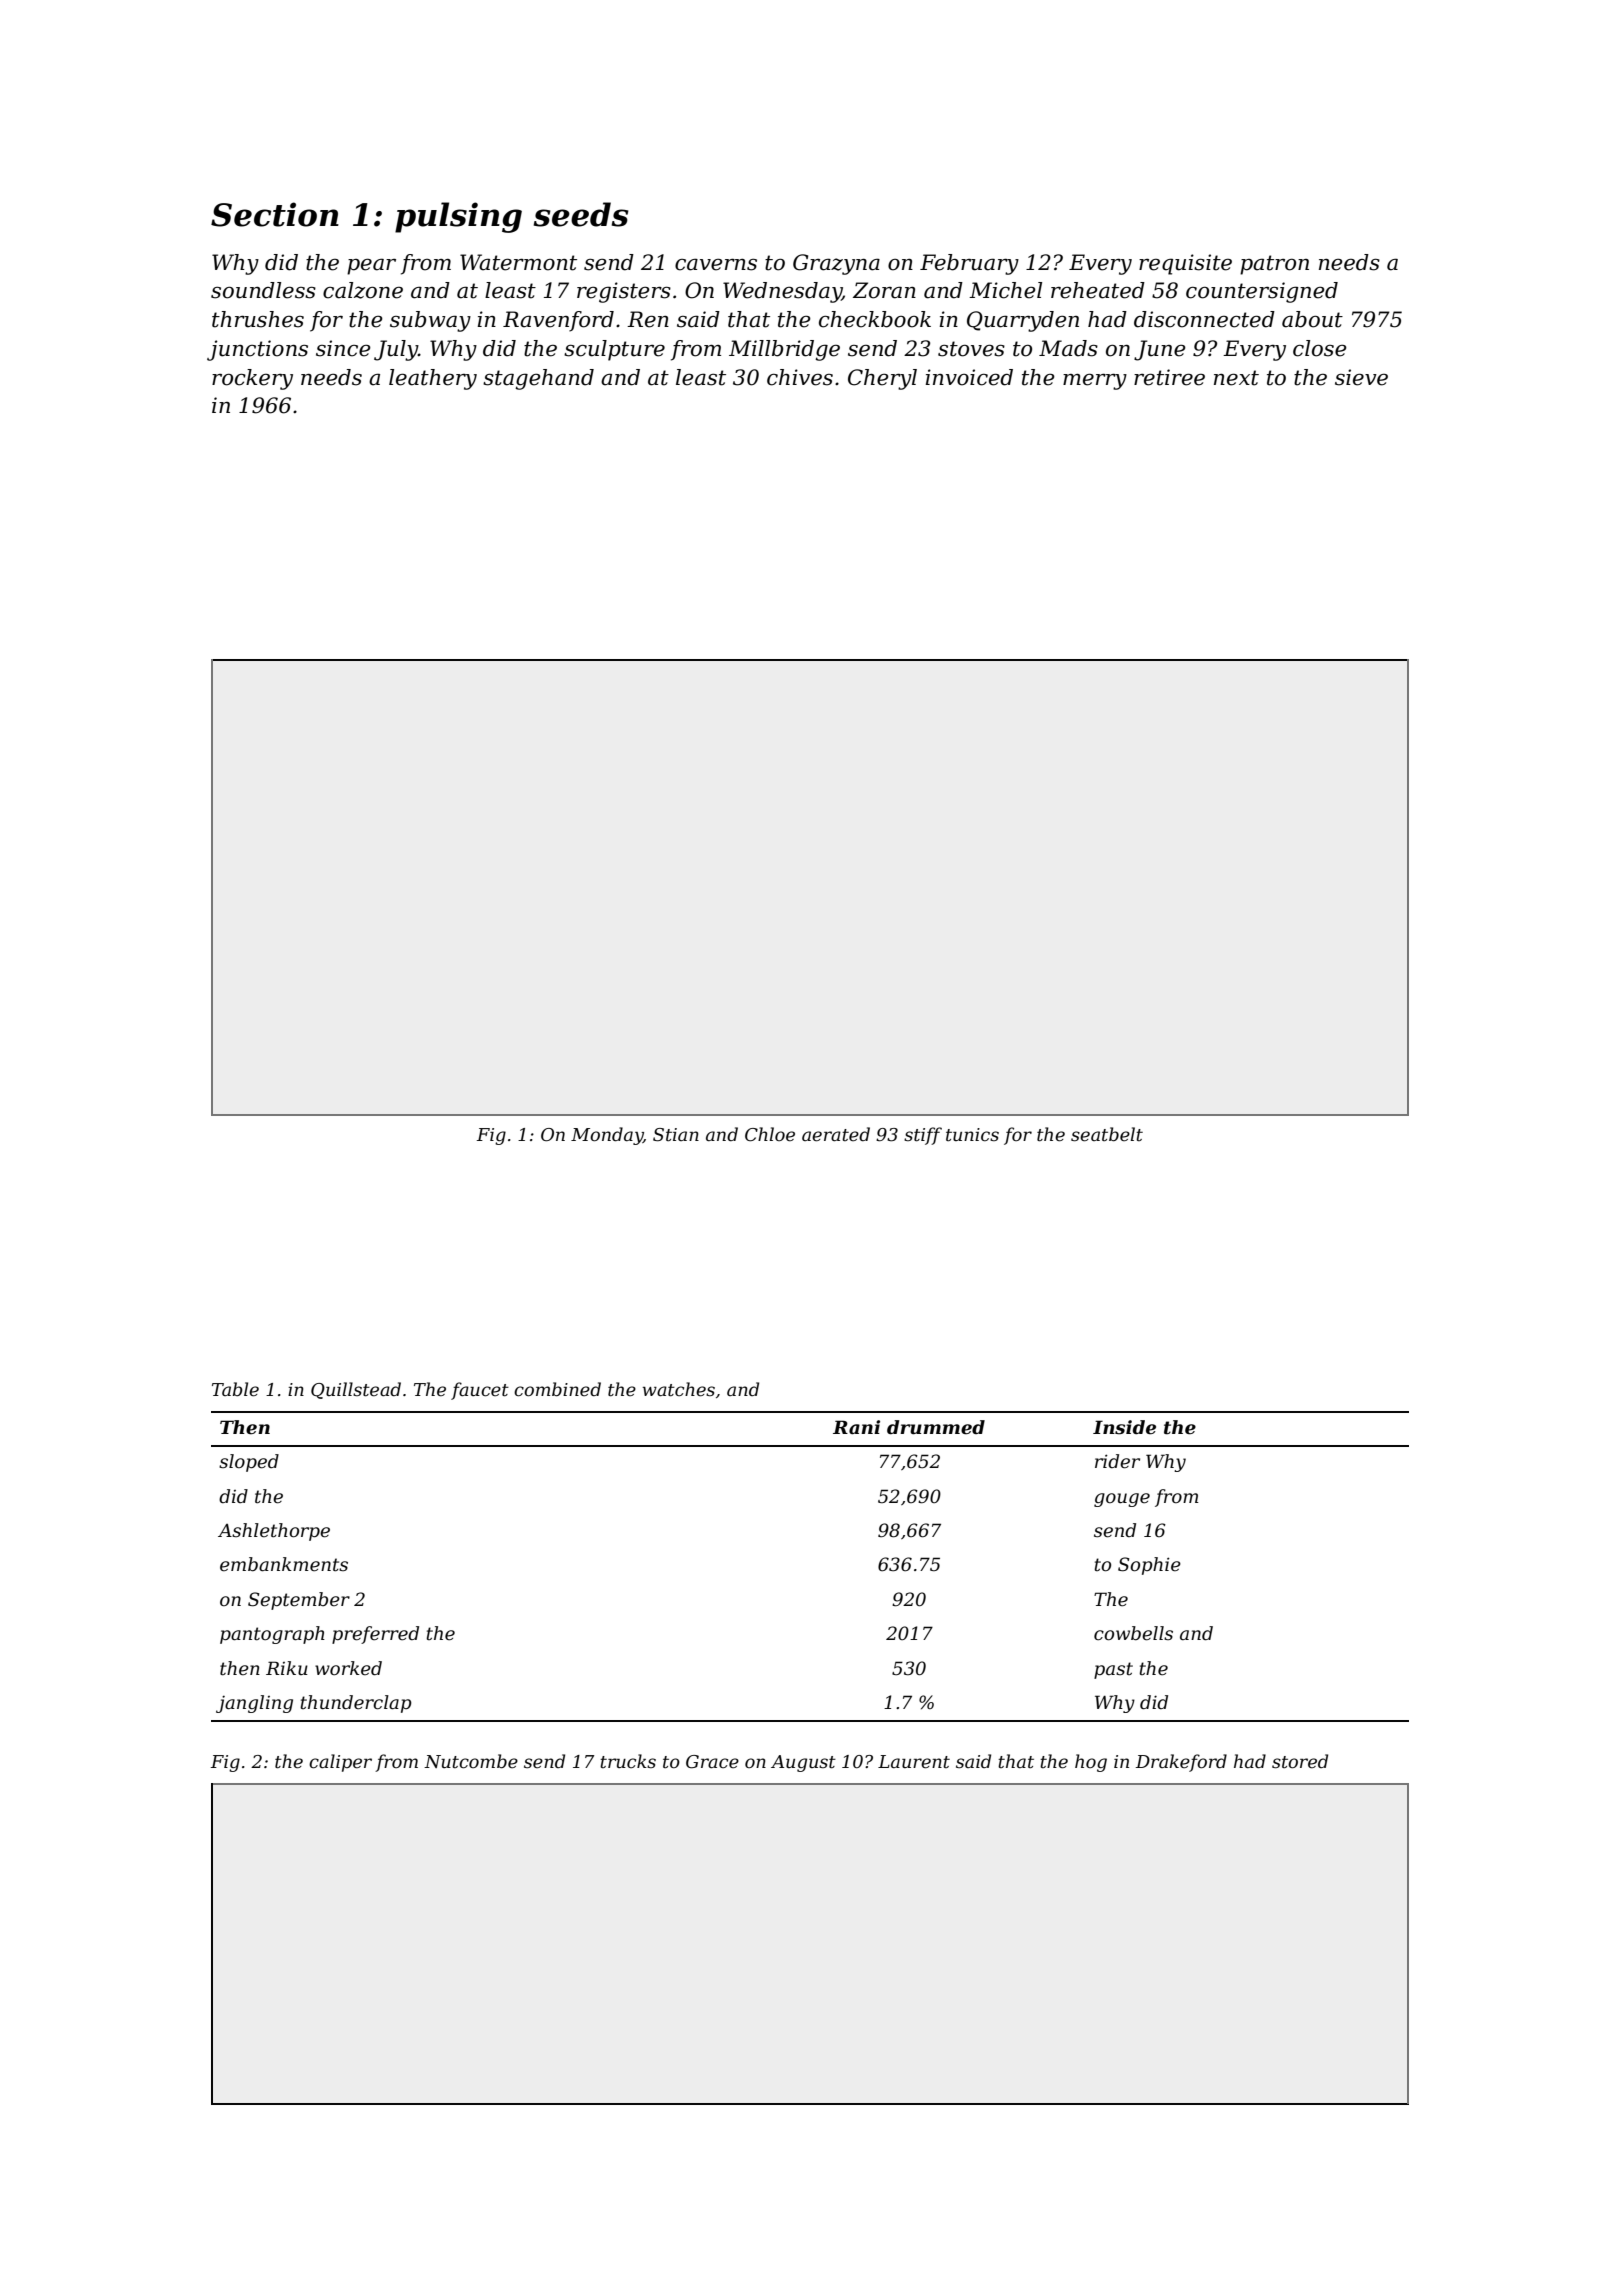  What do you see at coordinates (1107, 1134) in the page?
I see `seatbelt` at bounding box center [1107, 1134].
